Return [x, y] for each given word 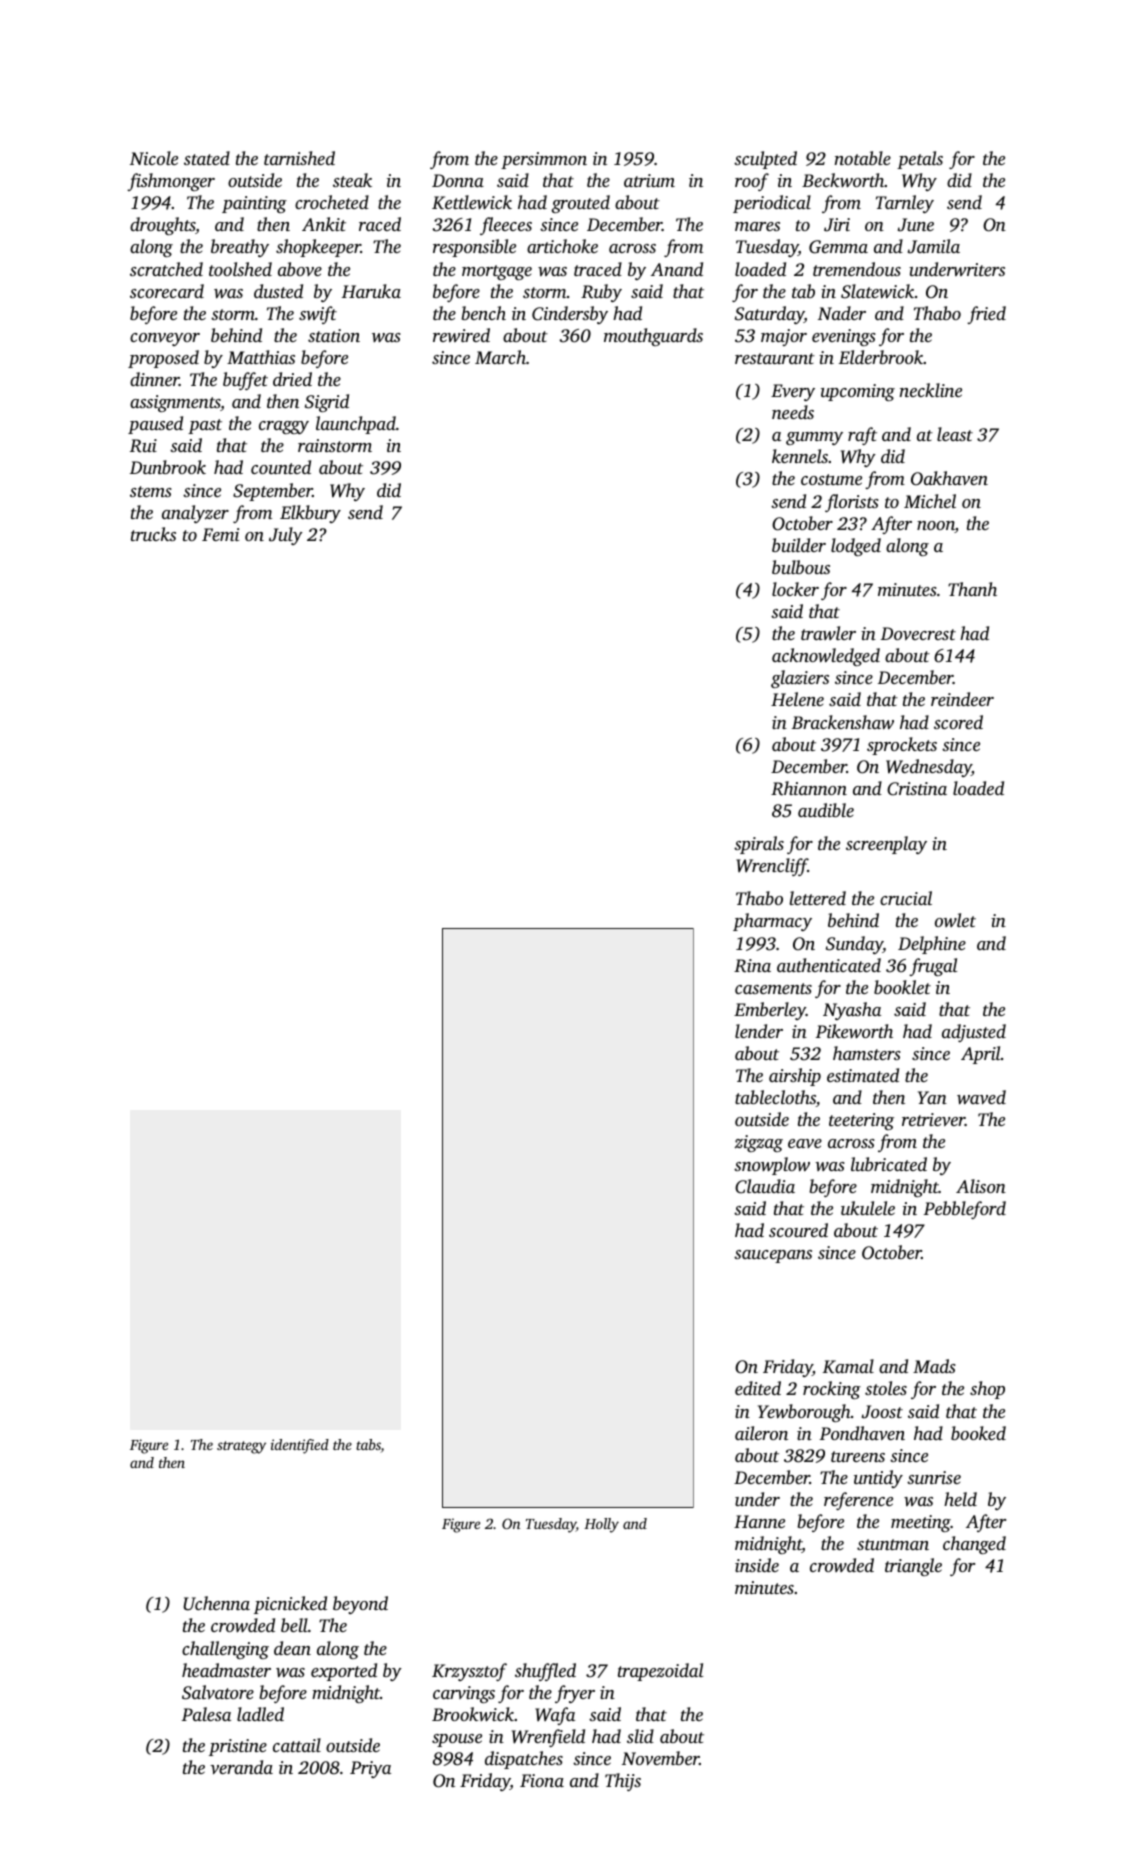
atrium [649, 180]
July [286, 536]
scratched [166, 269]
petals [920, 160]
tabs [368, 1446]
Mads [934, 1366]
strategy [241, 1447]
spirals [759, 845]
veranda [241, 1767]
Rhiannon [809, 788]
